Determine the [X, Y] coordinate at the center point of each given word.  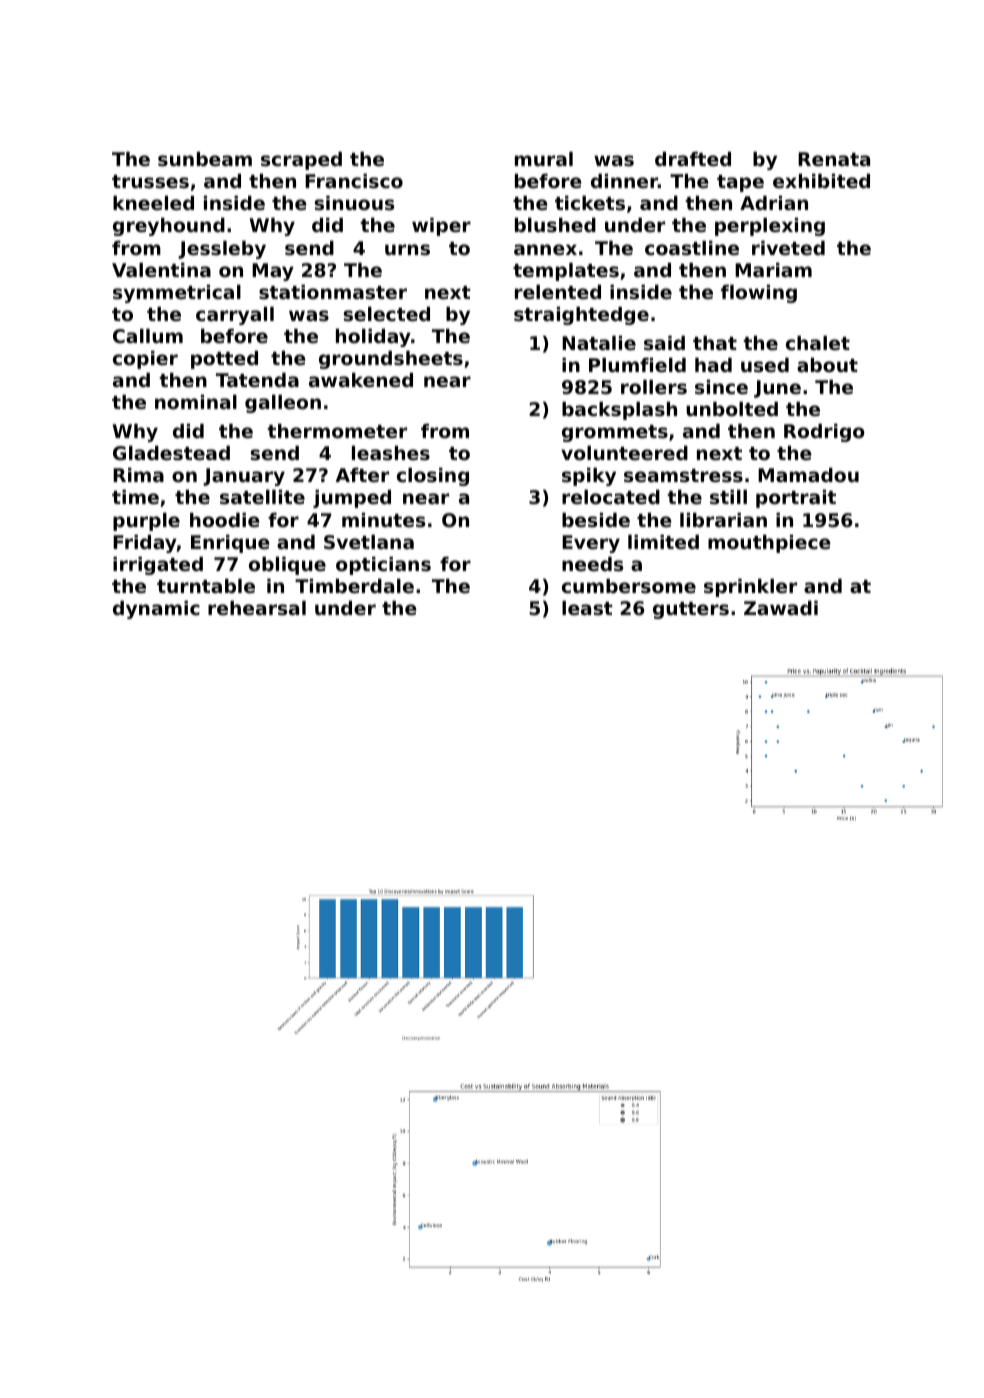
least [587, 608]
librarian [723, 520]
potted [224, 360]
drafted [693, 159]
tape [740, 183]
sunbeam [205, 159]
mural [544, 159]
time [135, 497]
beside [596, 520]
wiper [441, 227]
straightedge [581, 316]
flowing [759, 294]
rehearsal [257, 608]
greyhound [169, 227]
